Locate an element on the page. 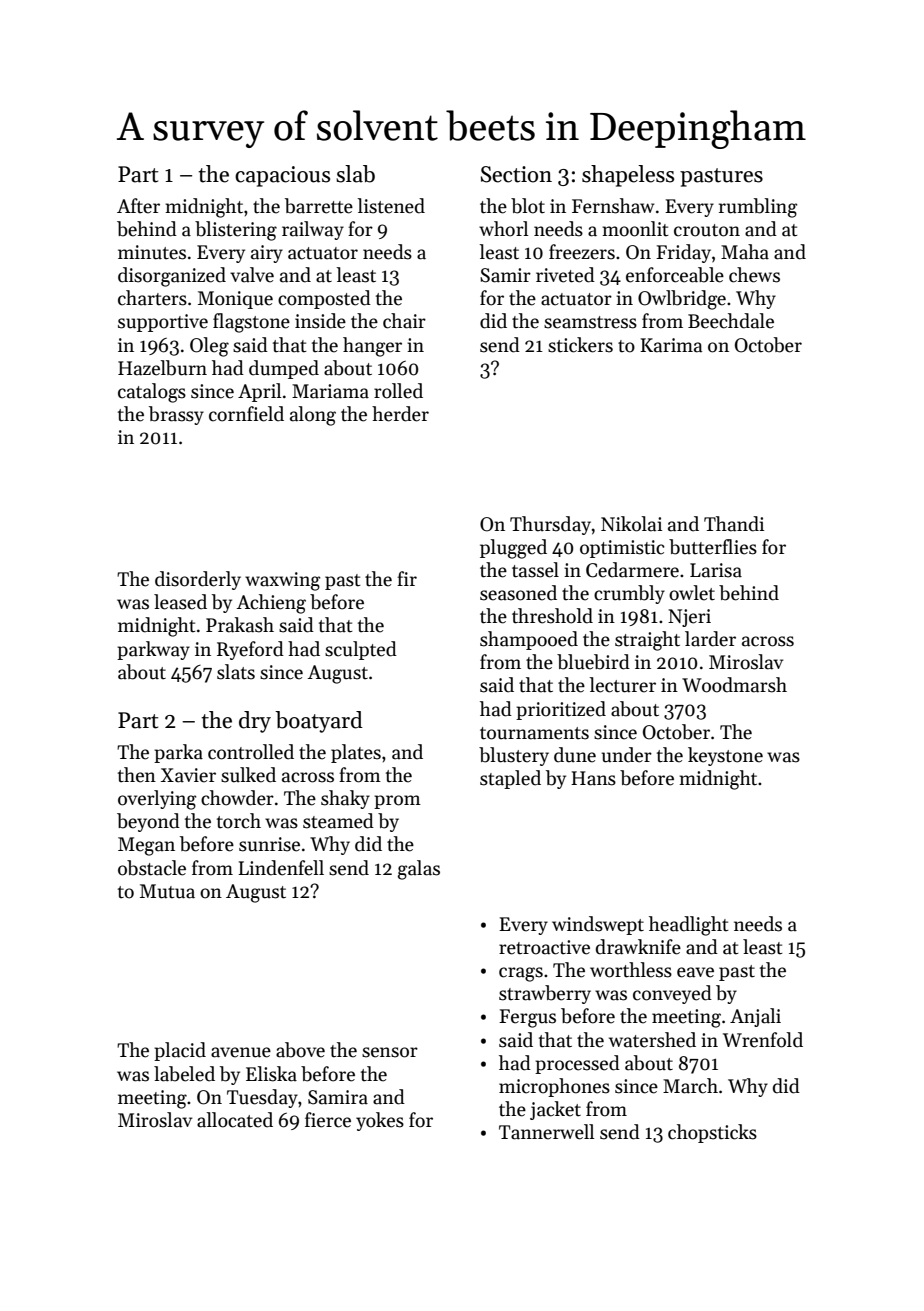  herder is located at coordinates (400, 414).
